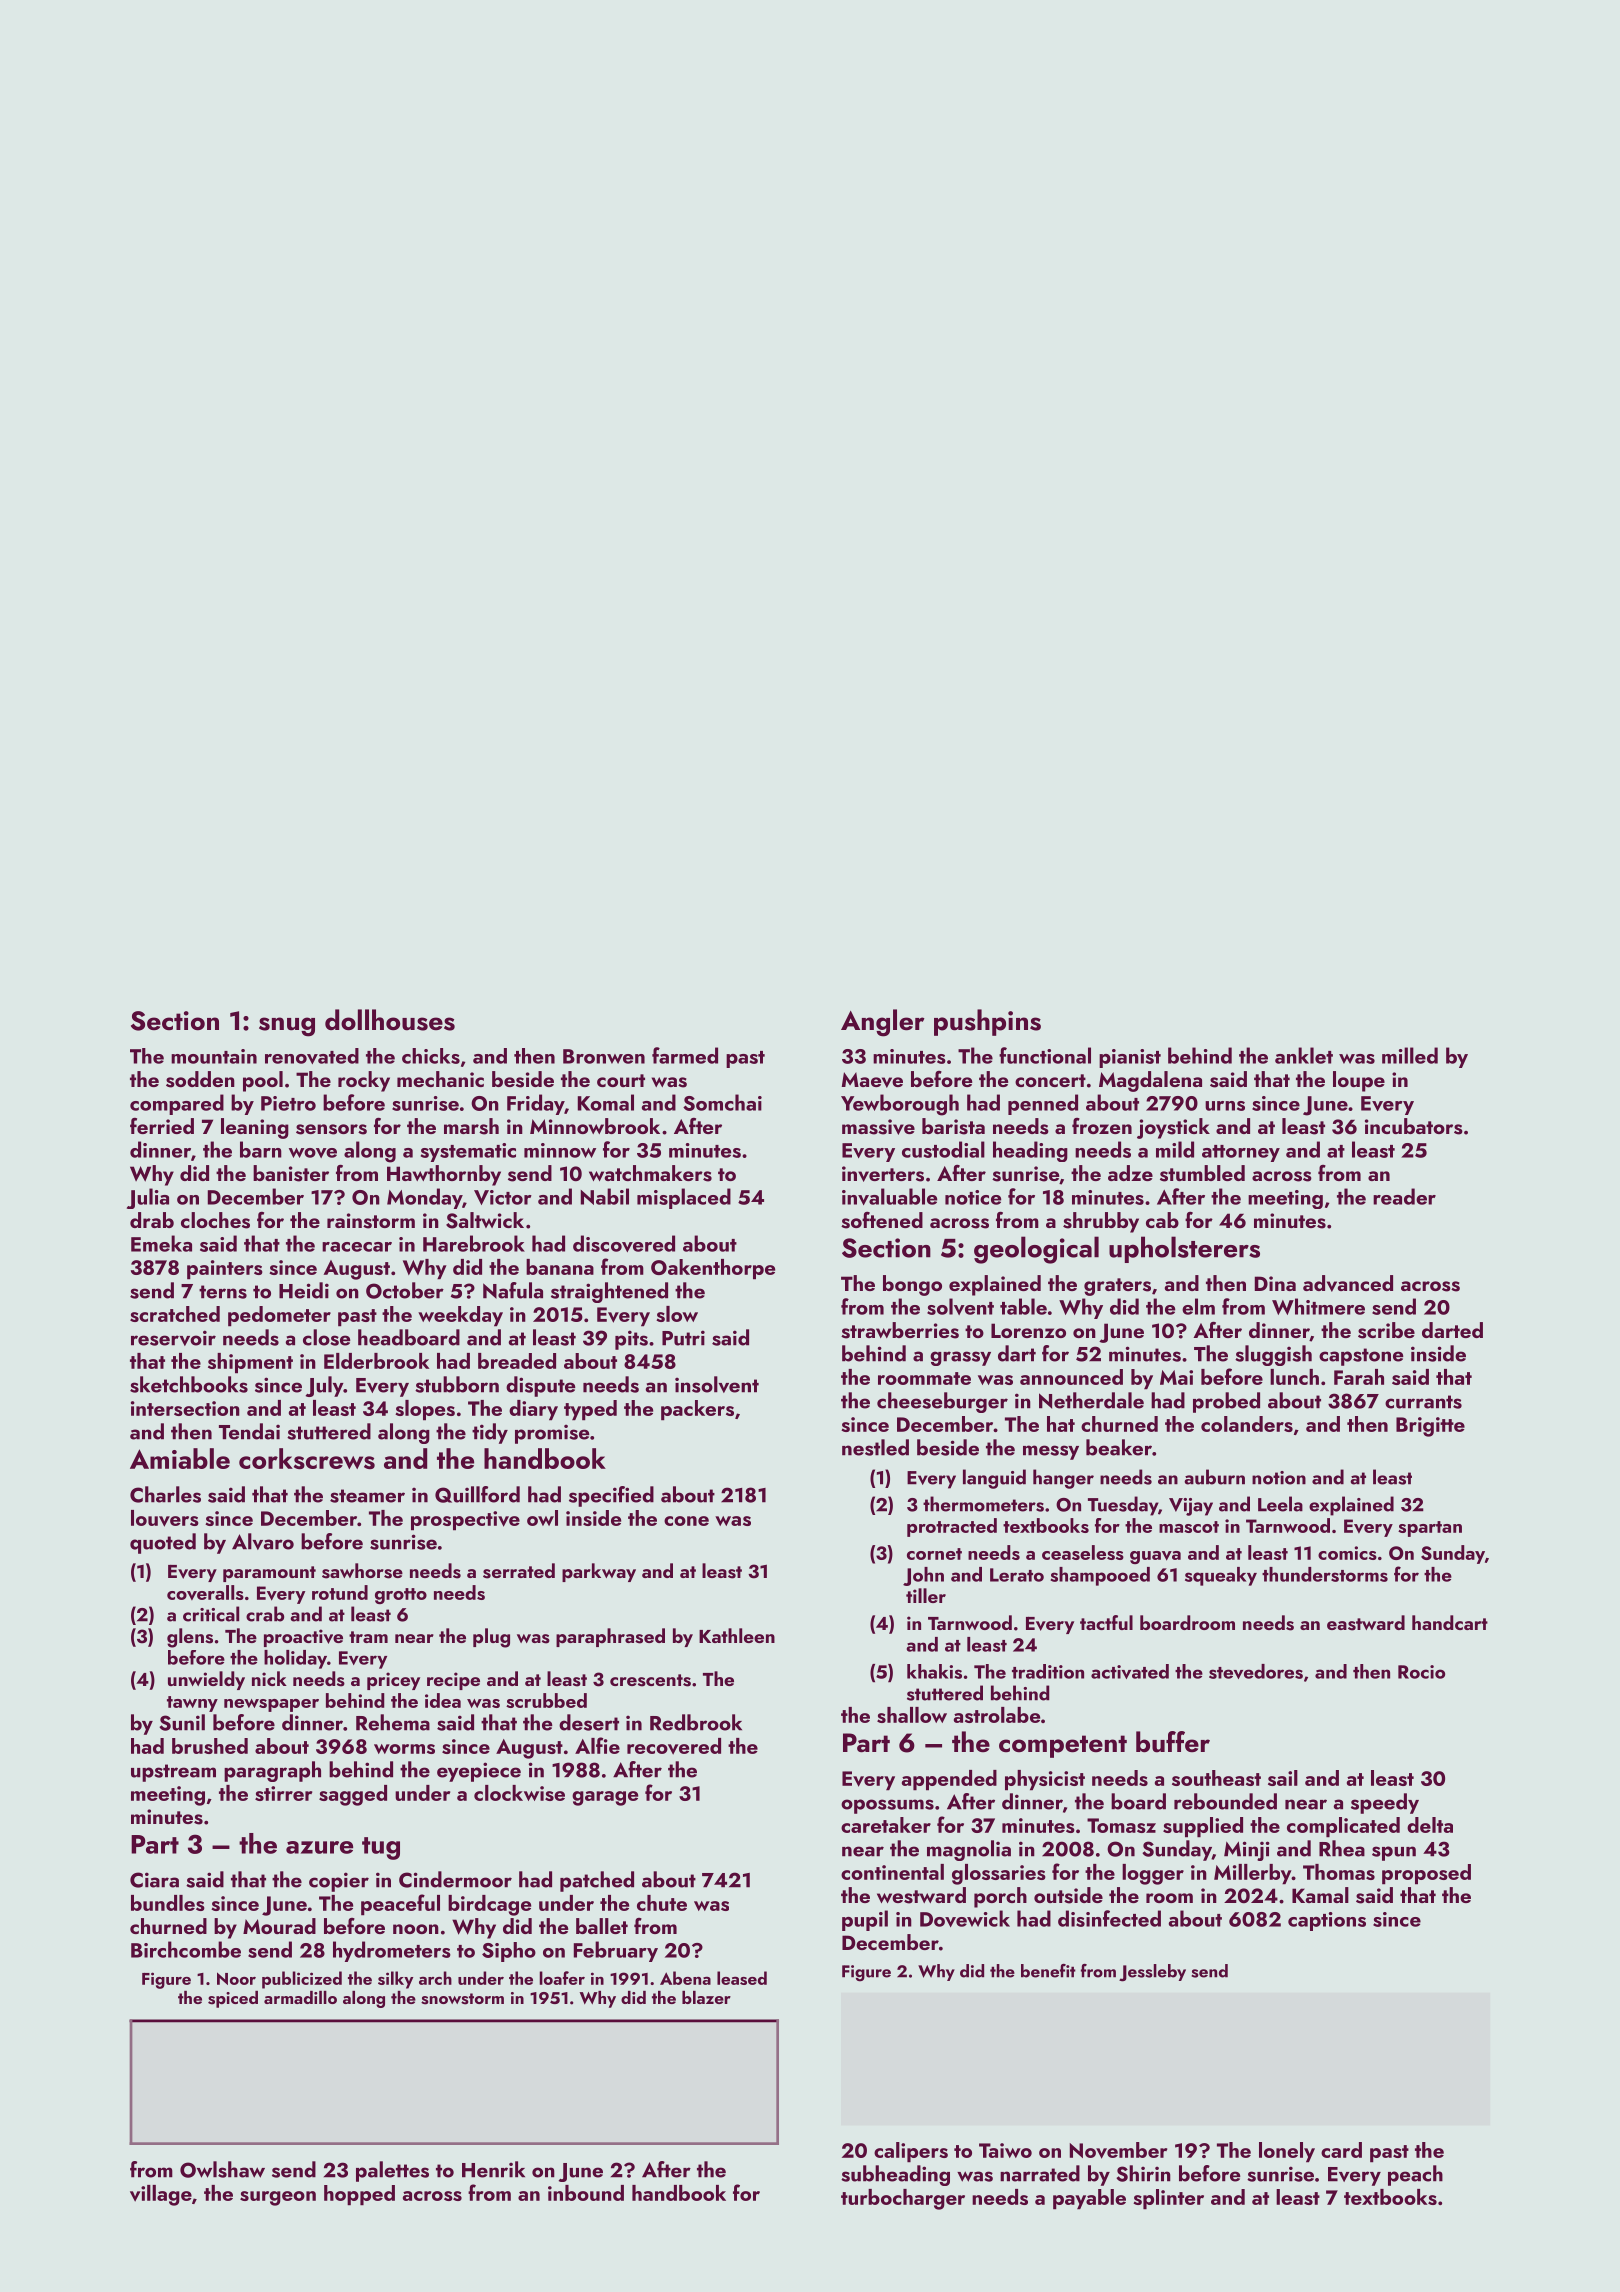 The height and width of the document is (2292, 1620). What do you see at coordinates (390, 1020) in the document?
I see `dollhouses` at bounding box center [390, 1020].
